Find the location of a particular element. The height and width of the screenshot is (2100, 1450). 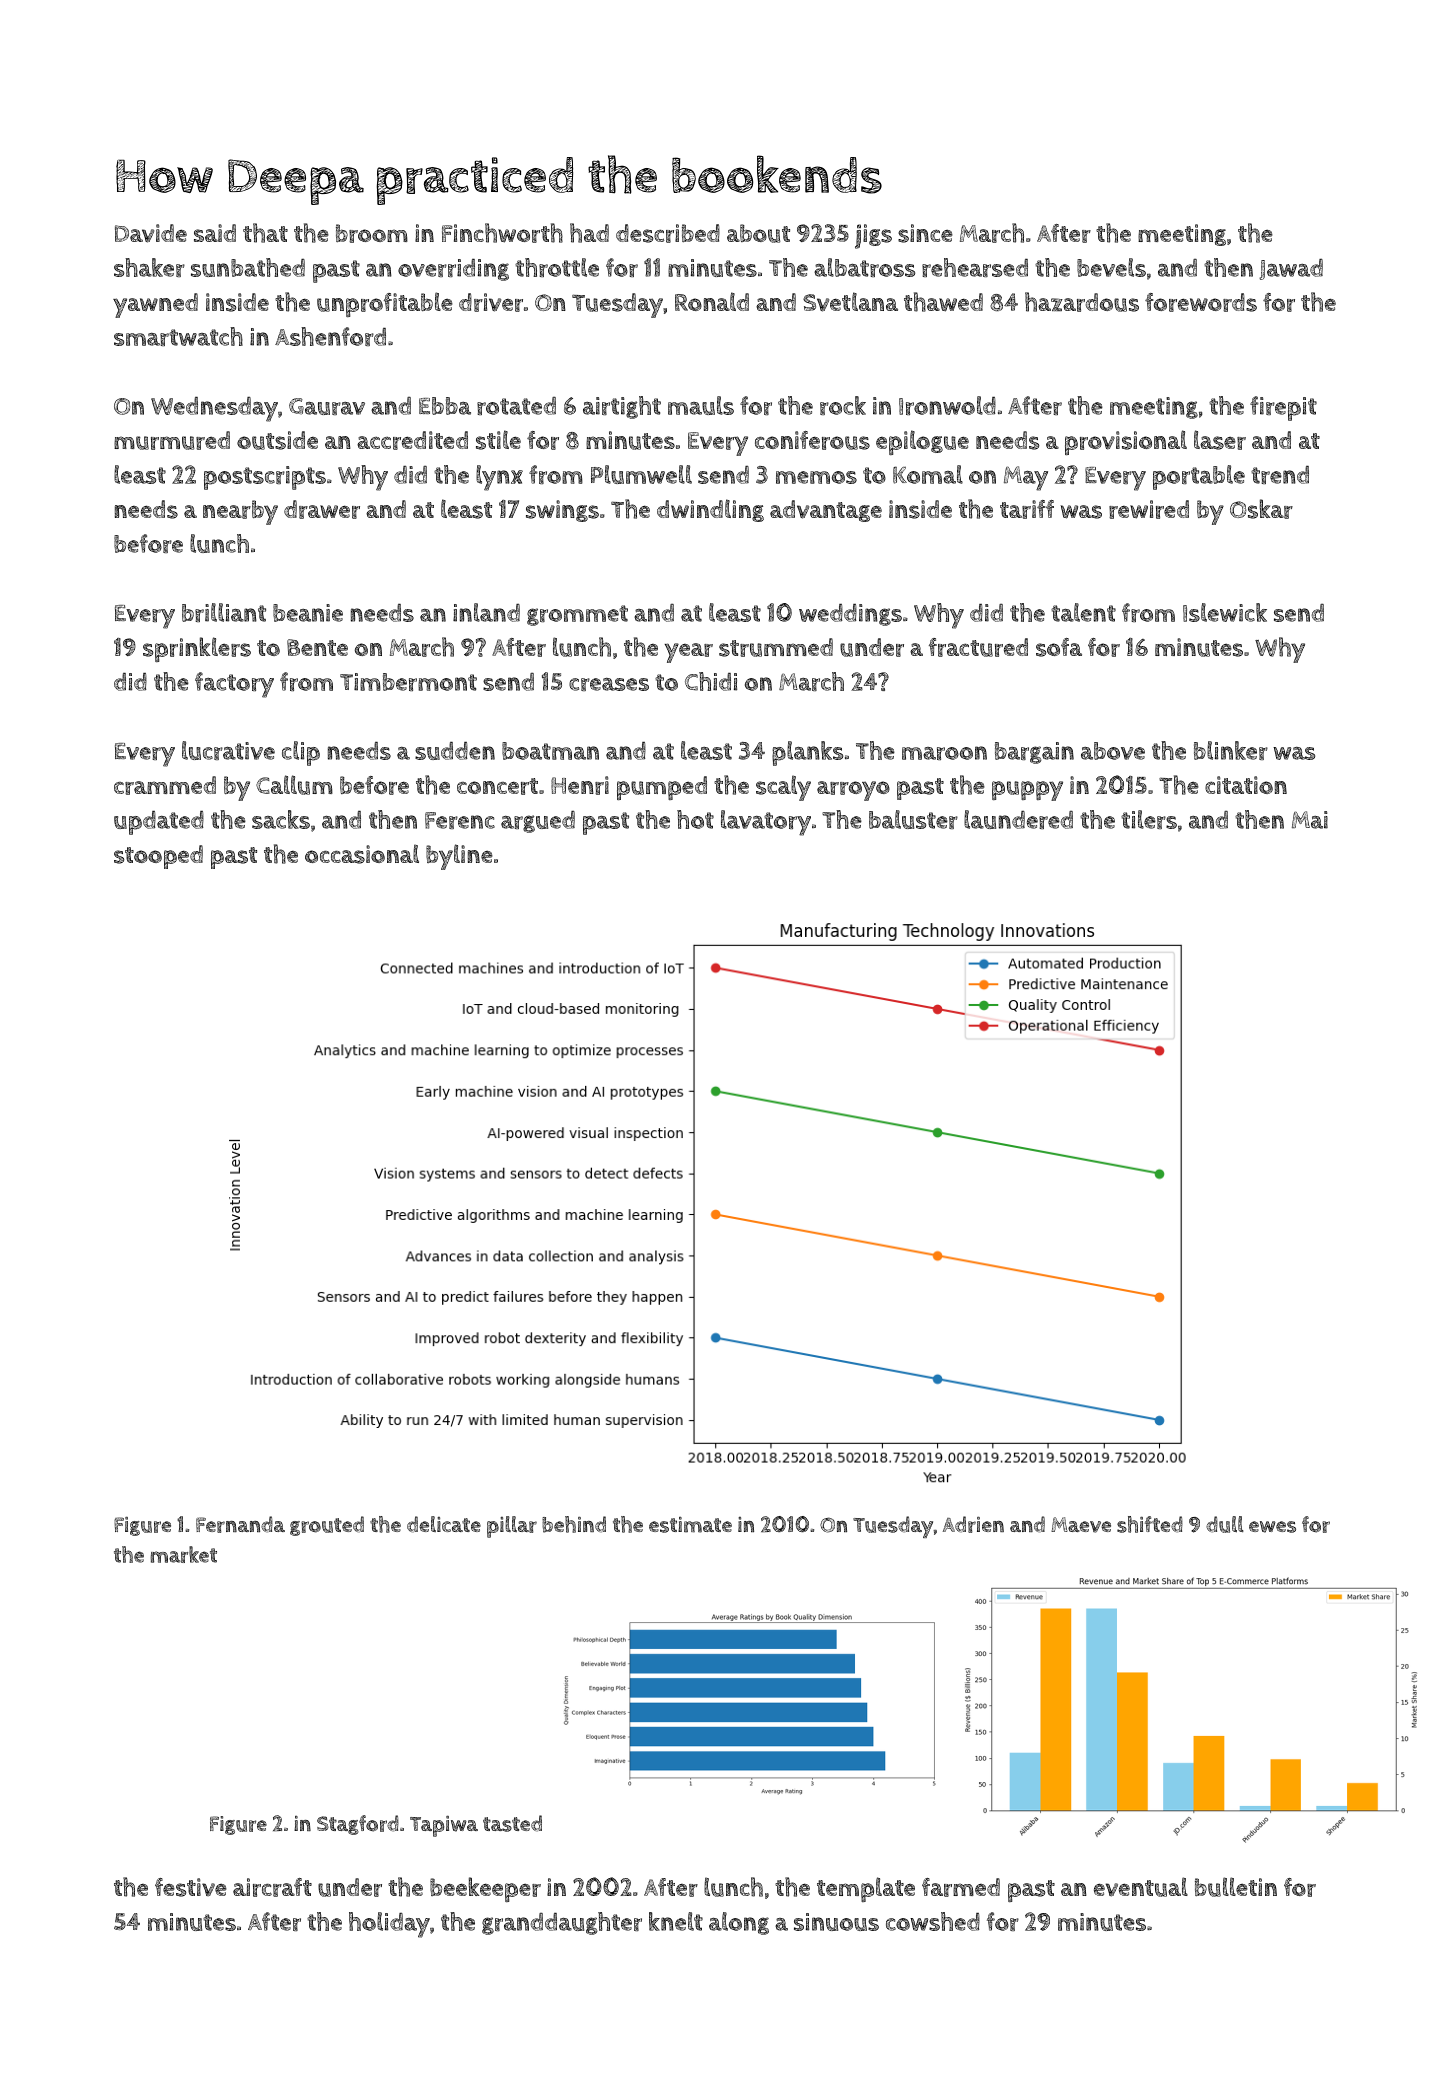

cowshed is located at coordinates (933, 1921).
